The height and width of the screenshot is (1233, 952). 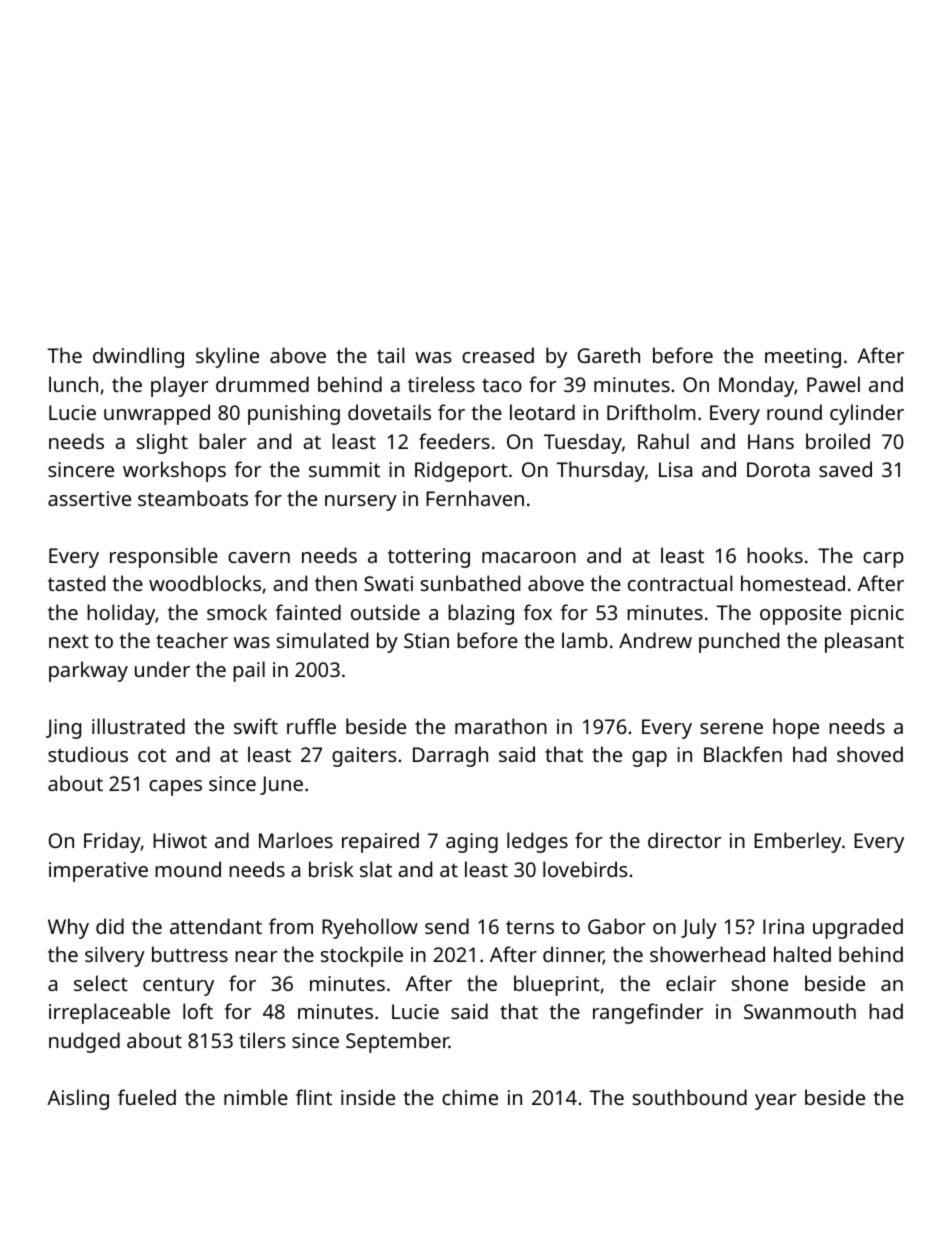 What do you see at coordinates (803, 358) in the screenshot?
I see `meeting` at bounding box center [803, 358].
